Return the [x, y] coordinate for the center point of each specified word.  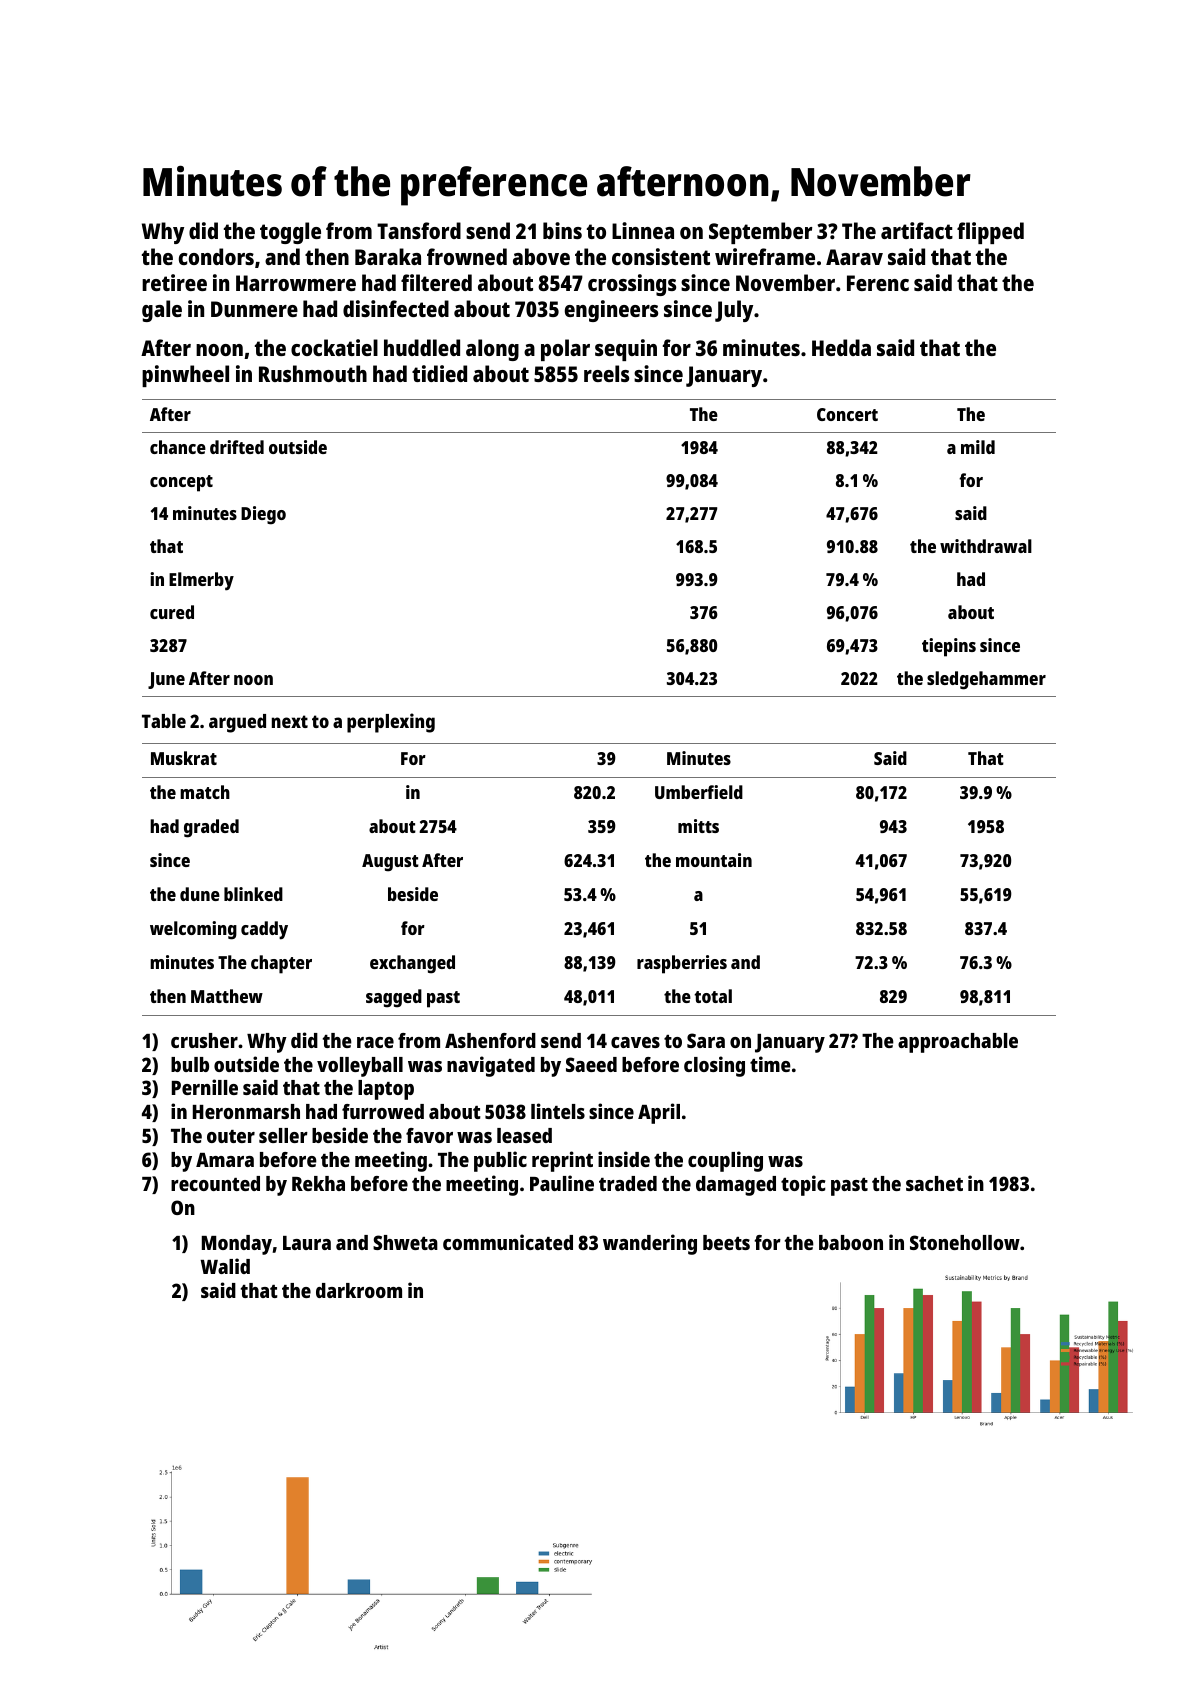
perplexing [391, 723]
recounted [215, 1183]
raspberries [682, 964]
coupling [725, 1161]
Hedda [841, 347]
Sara [706, 1040]
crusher [204, 1040]
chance [178, 447]
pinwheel [185, 376]
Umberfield [699, 792]
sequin [626, 350]
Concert [847, 414]
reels [606, 373]
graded [211, 828]
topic [803, 1185]
